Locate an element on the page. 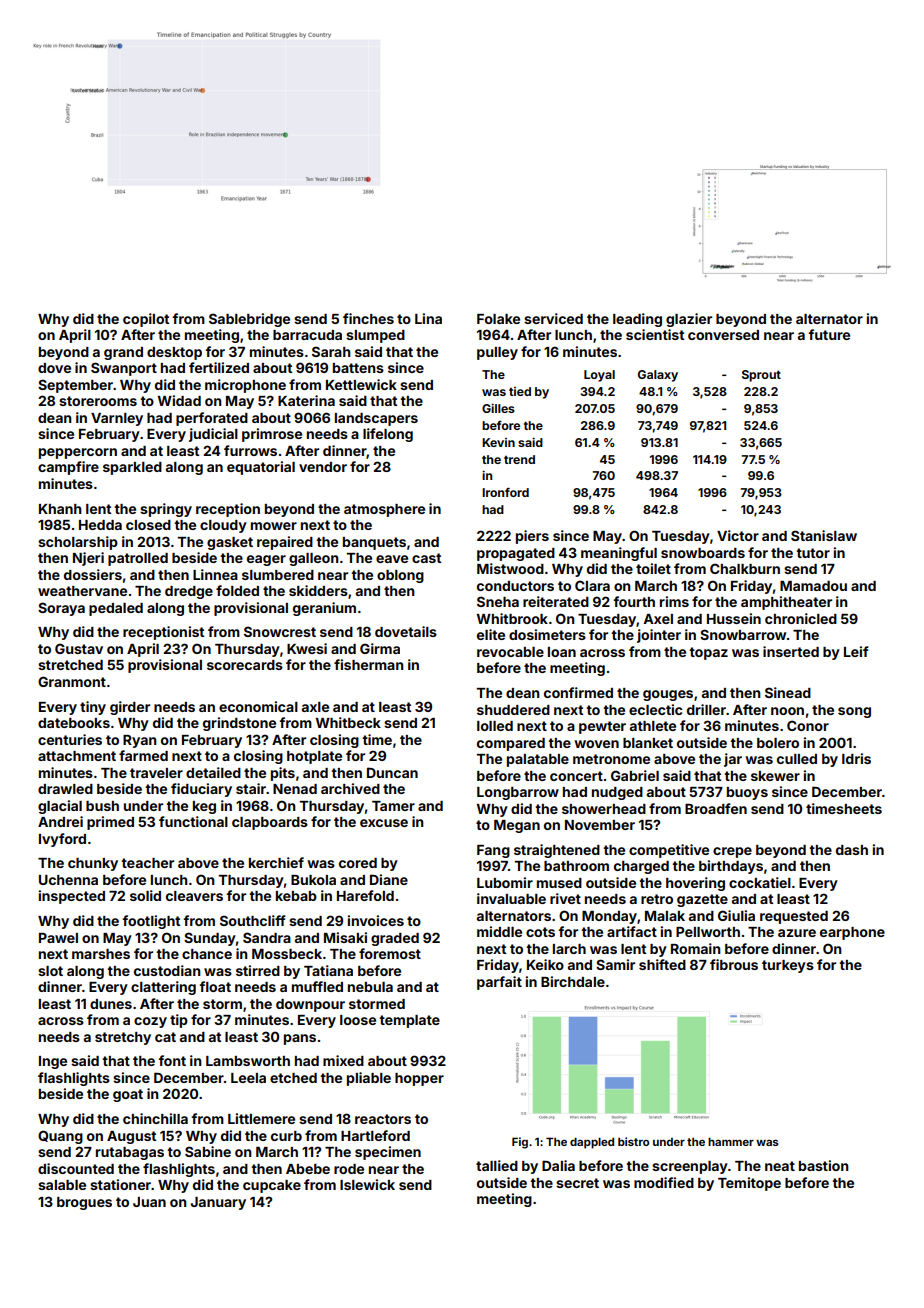 Image resolution: width=924 pixels, height=1308 pixels. Temitope is located at coordinates (749, 1184).
